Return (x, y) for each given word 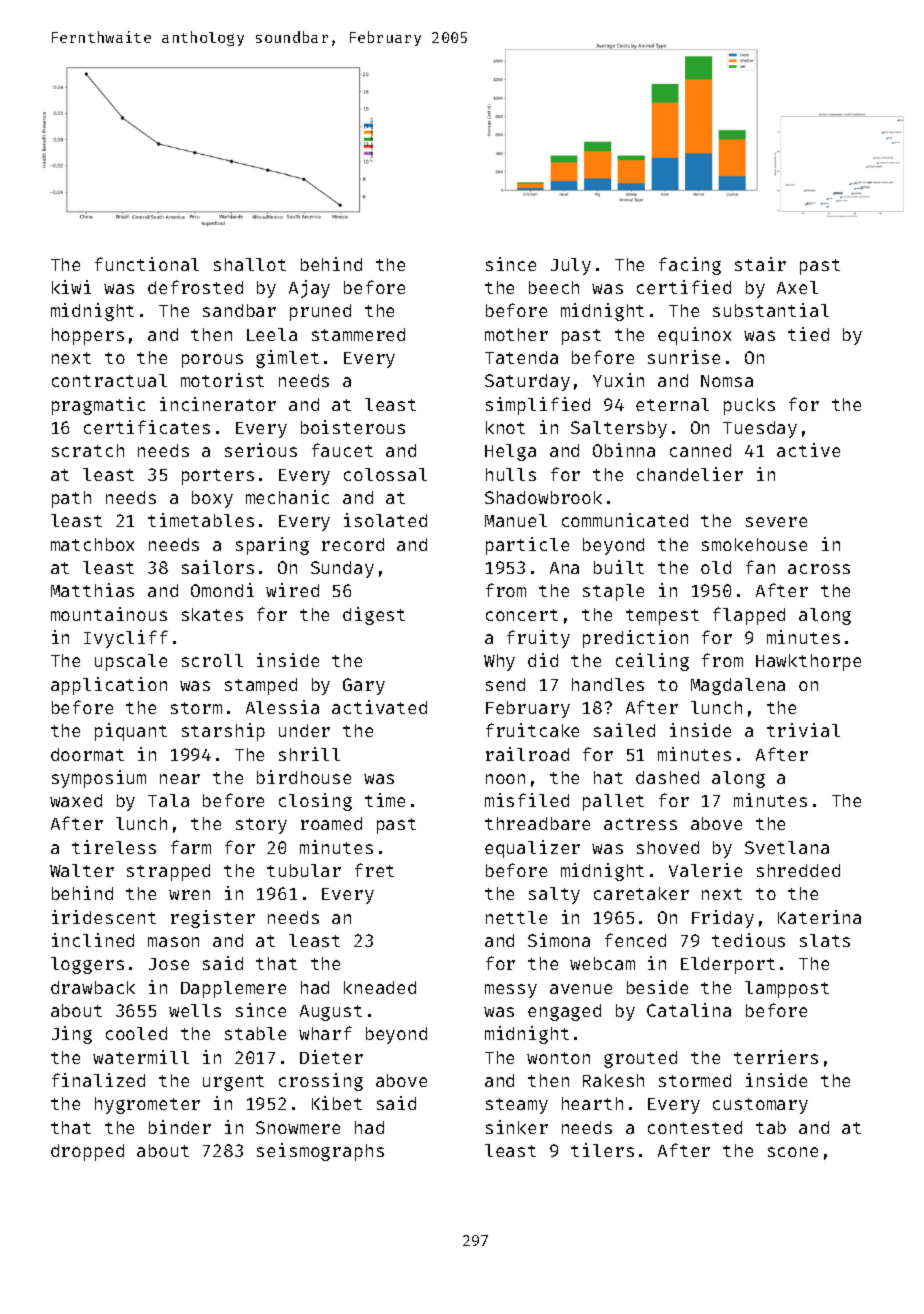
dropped (87, 1152)
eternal (672, 404)
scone (793, 1152)
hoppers (88, 336)
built (619, 567)
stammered (358, 334)
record (353, 544)
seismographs (320, 1152)
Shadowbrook (543, 497)
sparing (272, 546)
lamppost (787, 989)
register (213, 919)
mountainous (109, 614)
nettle (516, 917)
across (819, 569)
